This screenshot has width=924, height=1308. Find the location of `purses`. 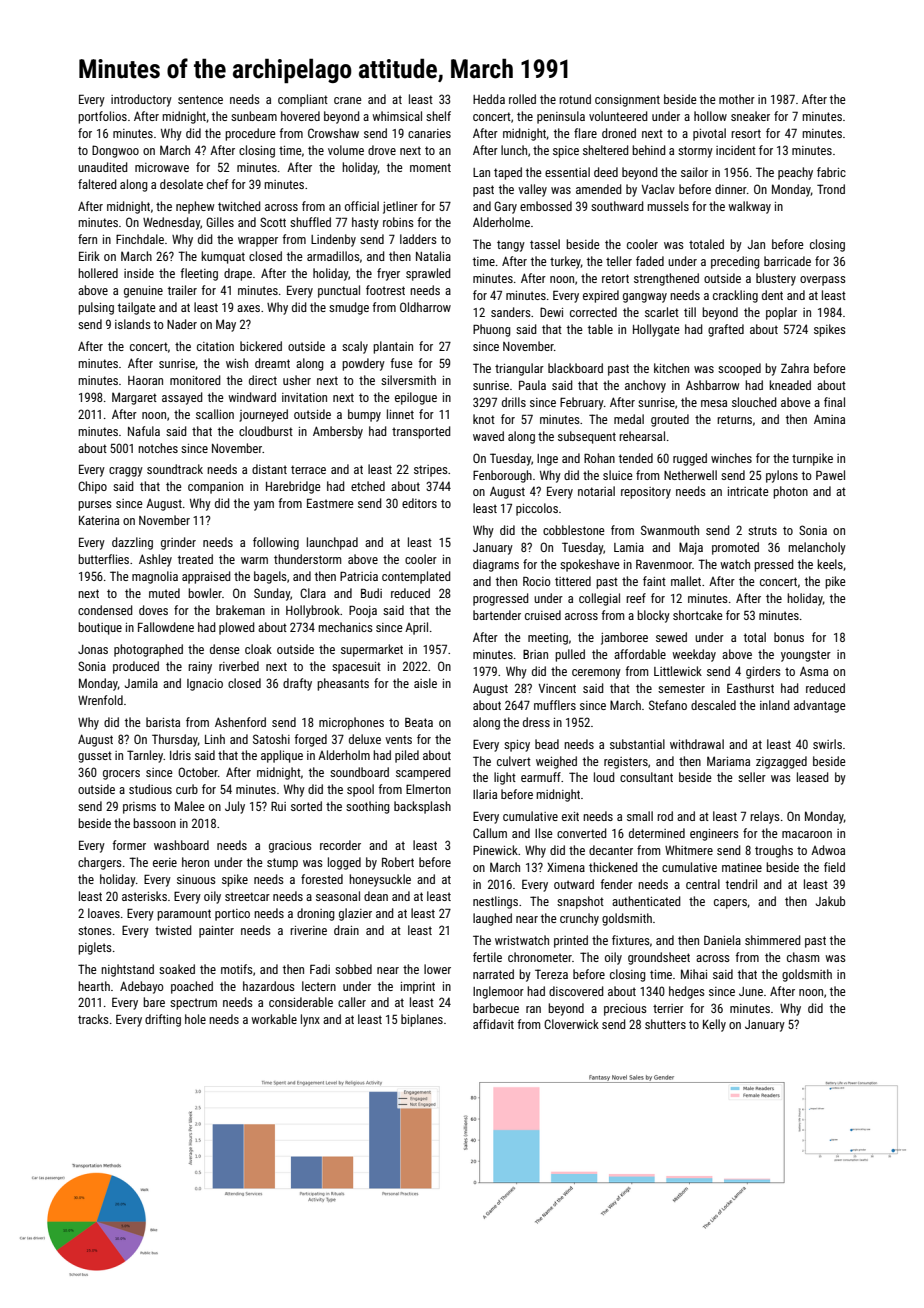

purses is located at coordinates (95, 506).
